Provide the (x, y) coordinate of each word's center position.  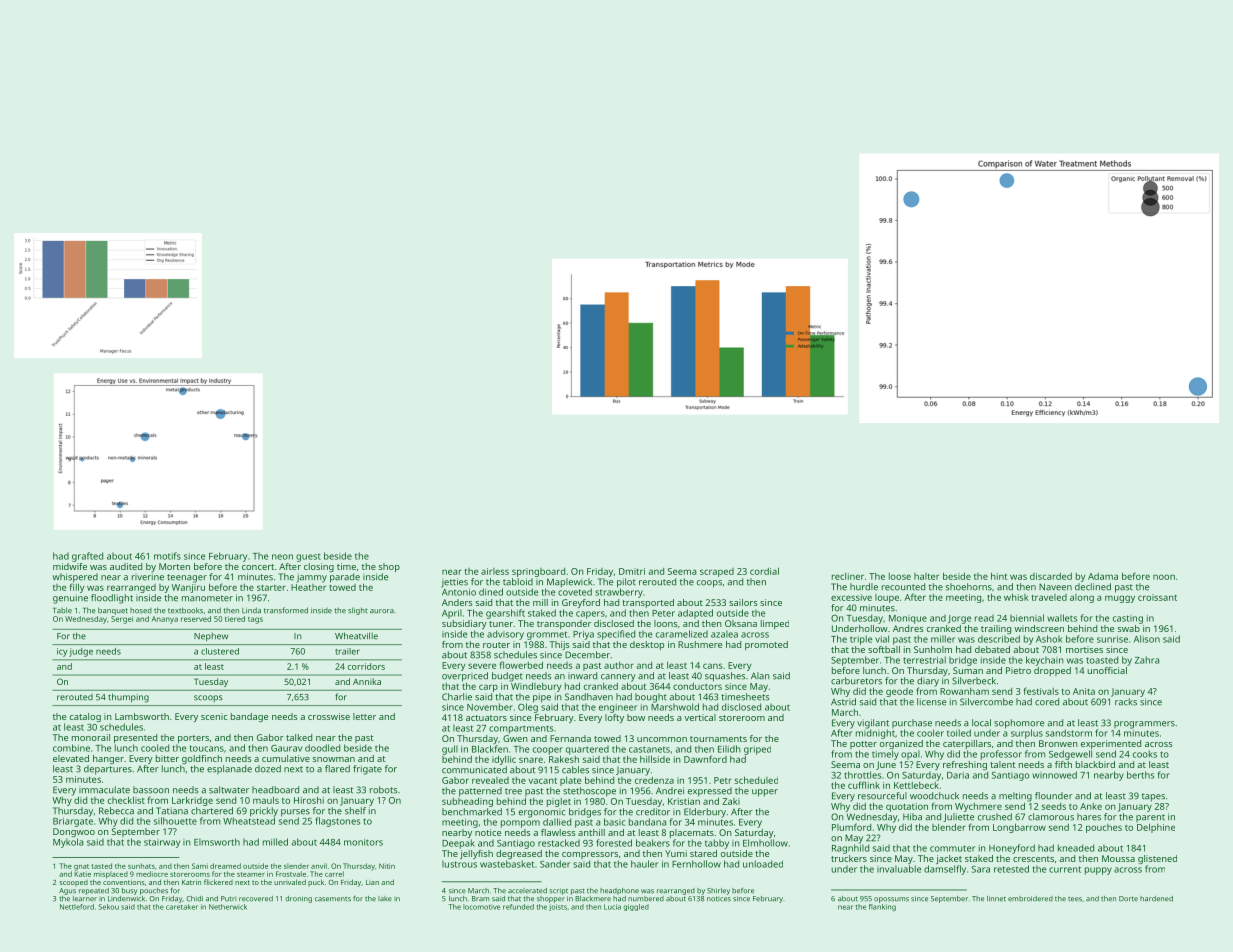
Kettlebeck (916, 785)
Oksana (741, 623)
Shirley (718, 891)
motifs (167, 556)
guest (308, 557)
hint (999, 576)
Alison (1147, 639)
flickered (218, 882)
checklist (126, 800)
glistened (1157, 859)
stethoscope (589, 792)
